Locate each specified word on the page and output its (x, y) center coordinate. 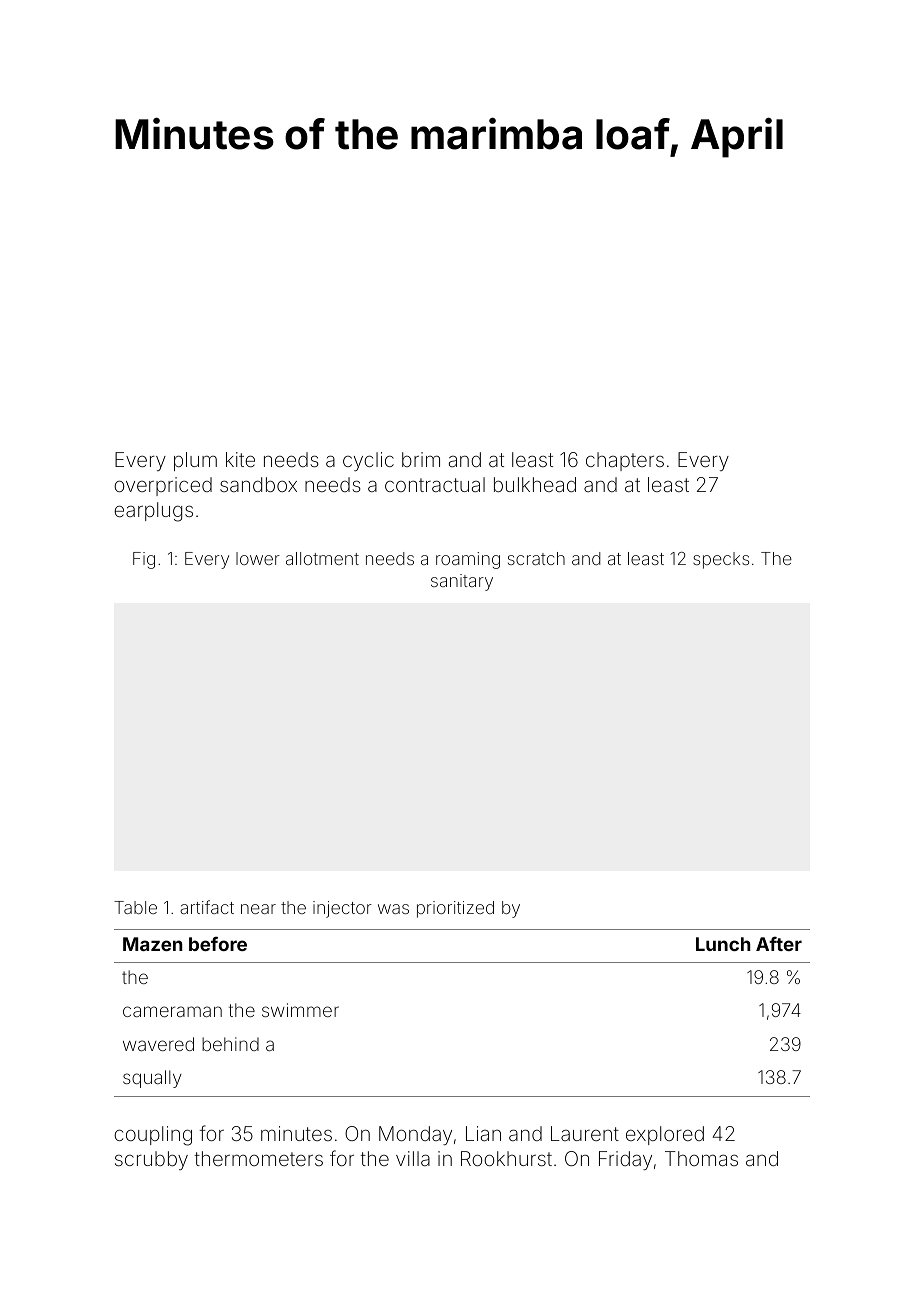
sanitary (462, 582)
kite (240, 459)
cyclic (368, 461)
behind (230, 1044)
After (779, 944)
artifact (207, 907)
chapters (625, 461)
